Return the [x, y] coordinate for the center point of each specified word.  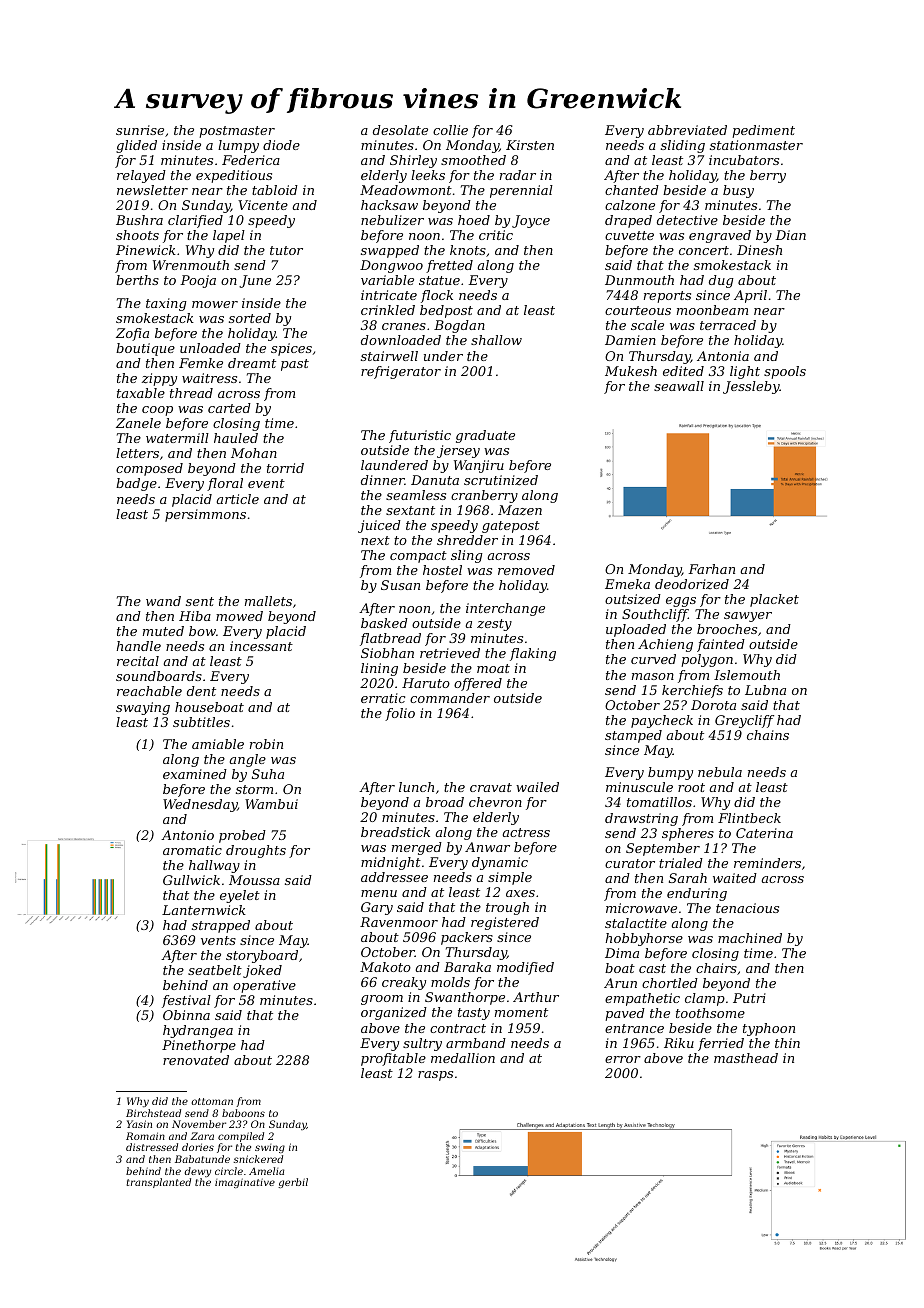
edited [683, 371]
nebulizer [392, 220]
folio [400, 714]
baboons [243, 1113]
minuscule [639, 787]
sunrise [140, 130]
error [623, 1059]
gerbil [293, 1183]
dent [201, 691]
